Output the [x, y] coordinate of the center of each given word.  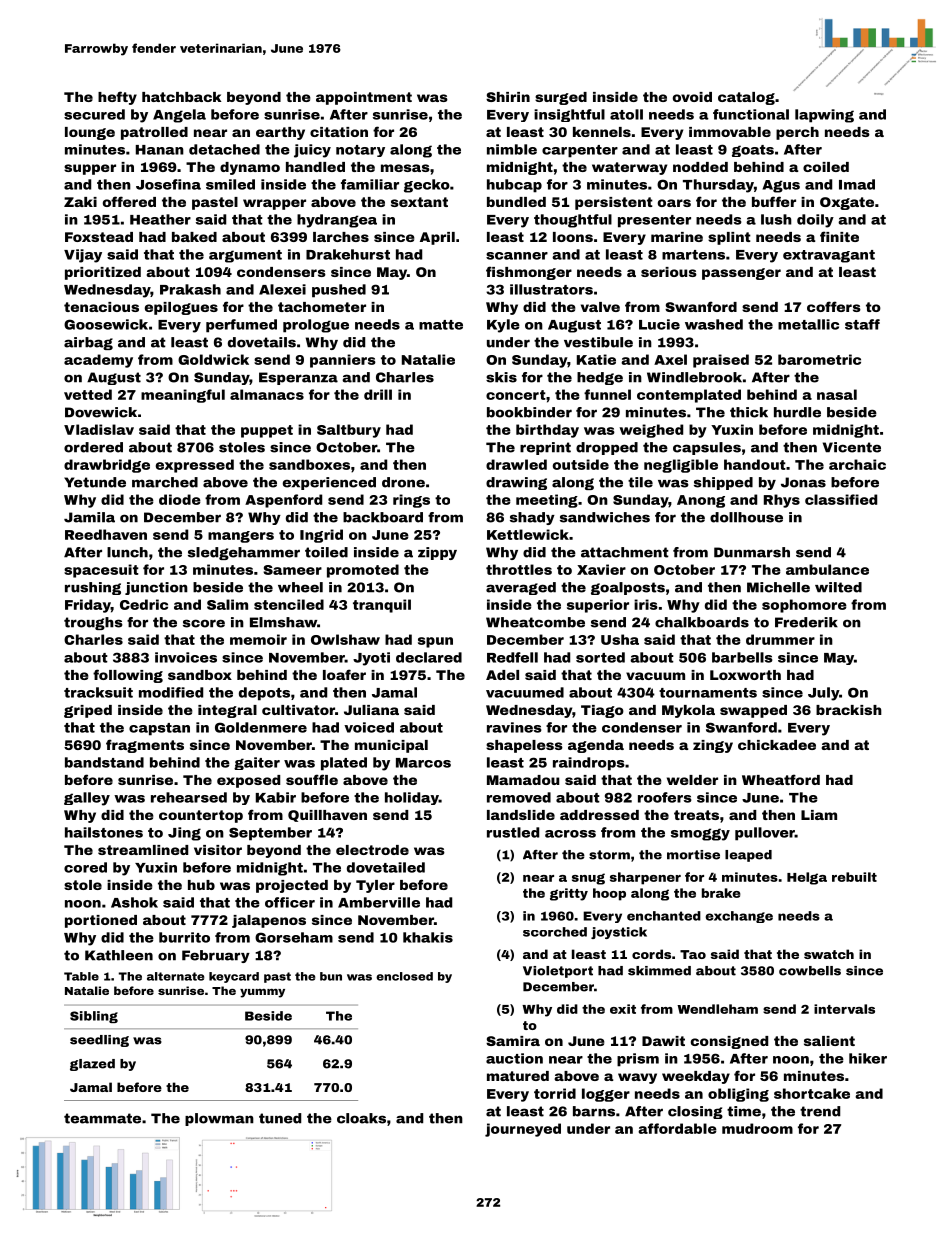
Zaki [80, 202]
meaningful [183, 396]
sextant [419, 202]
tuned [280, 1118]
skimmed [659, 971]
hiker [868, 1058]
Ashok [134, 902]
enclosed [404, 976]
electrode [372, 850]
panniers [343, 361]
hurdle [797, 412]
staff [862, 324]
